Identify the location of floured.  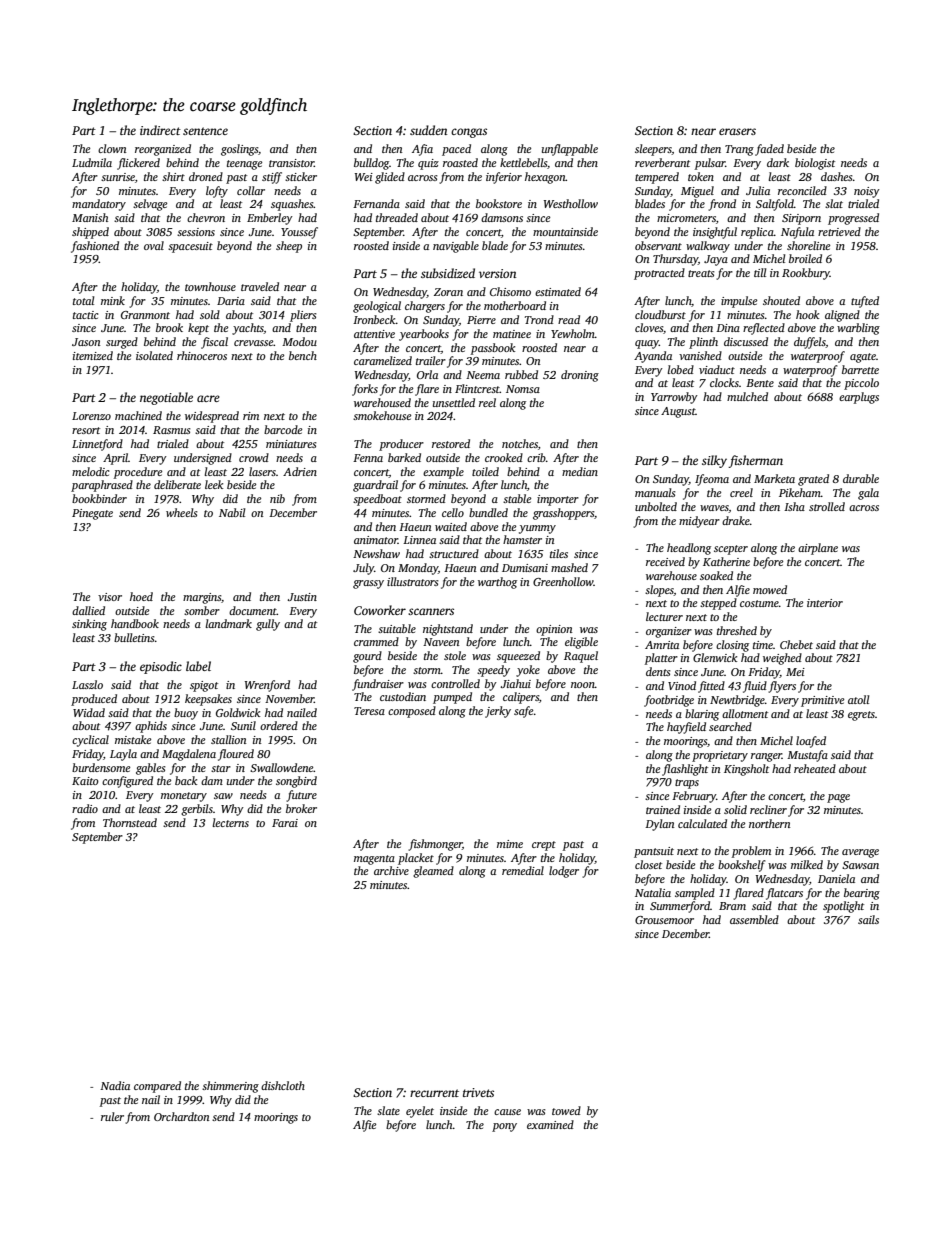
(236, 755).
